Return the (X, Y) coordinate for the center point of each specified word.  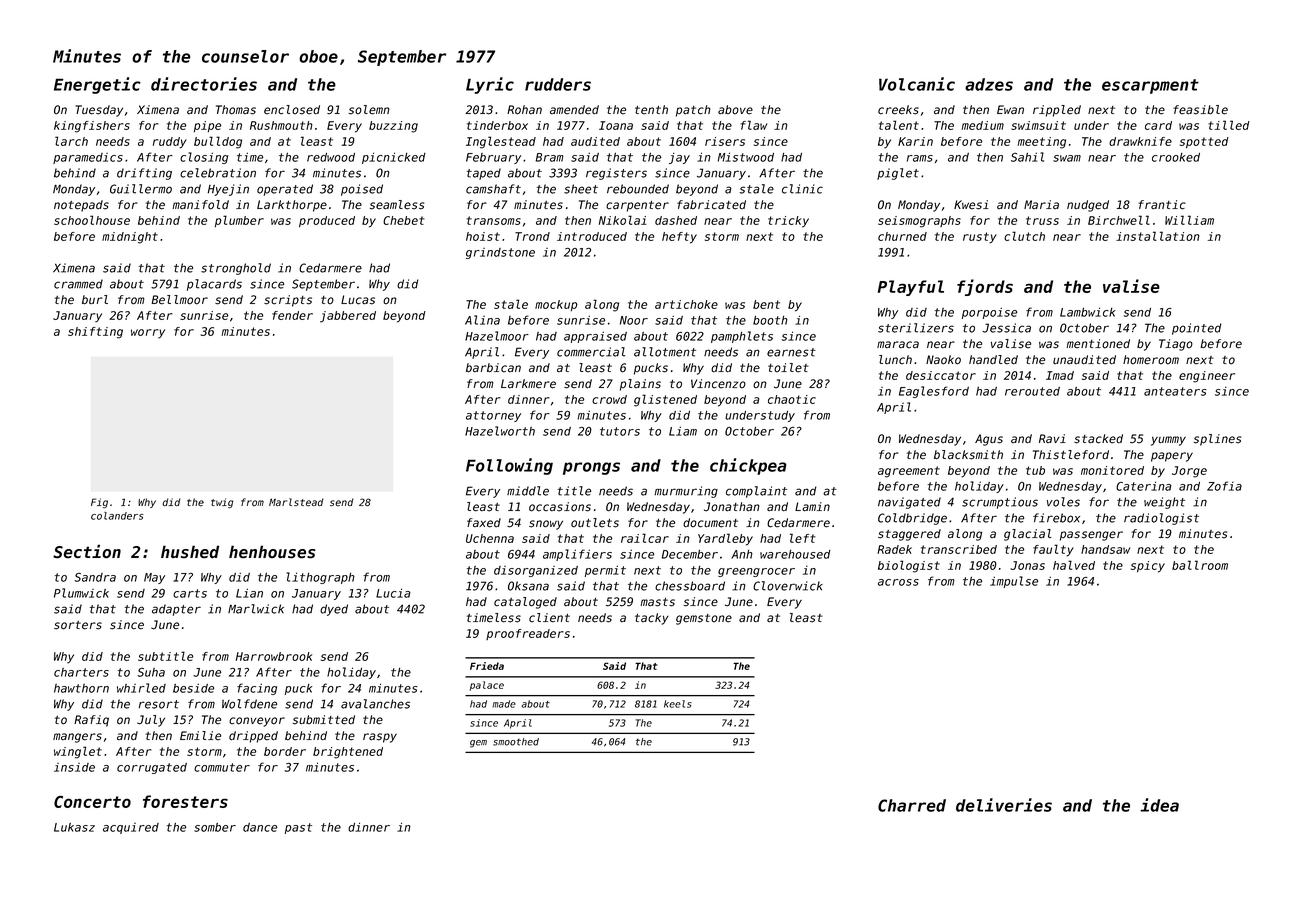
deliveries (1004, 805)
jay (679, 158)
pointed (1197, 329)
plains (640, 385)
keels (678, 704)
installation (1158, 236)
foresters (185, 801)
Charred (912, 805)
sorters (78, 625)
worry (148, 334)
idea (1159, 805)
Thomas (236, 110)
